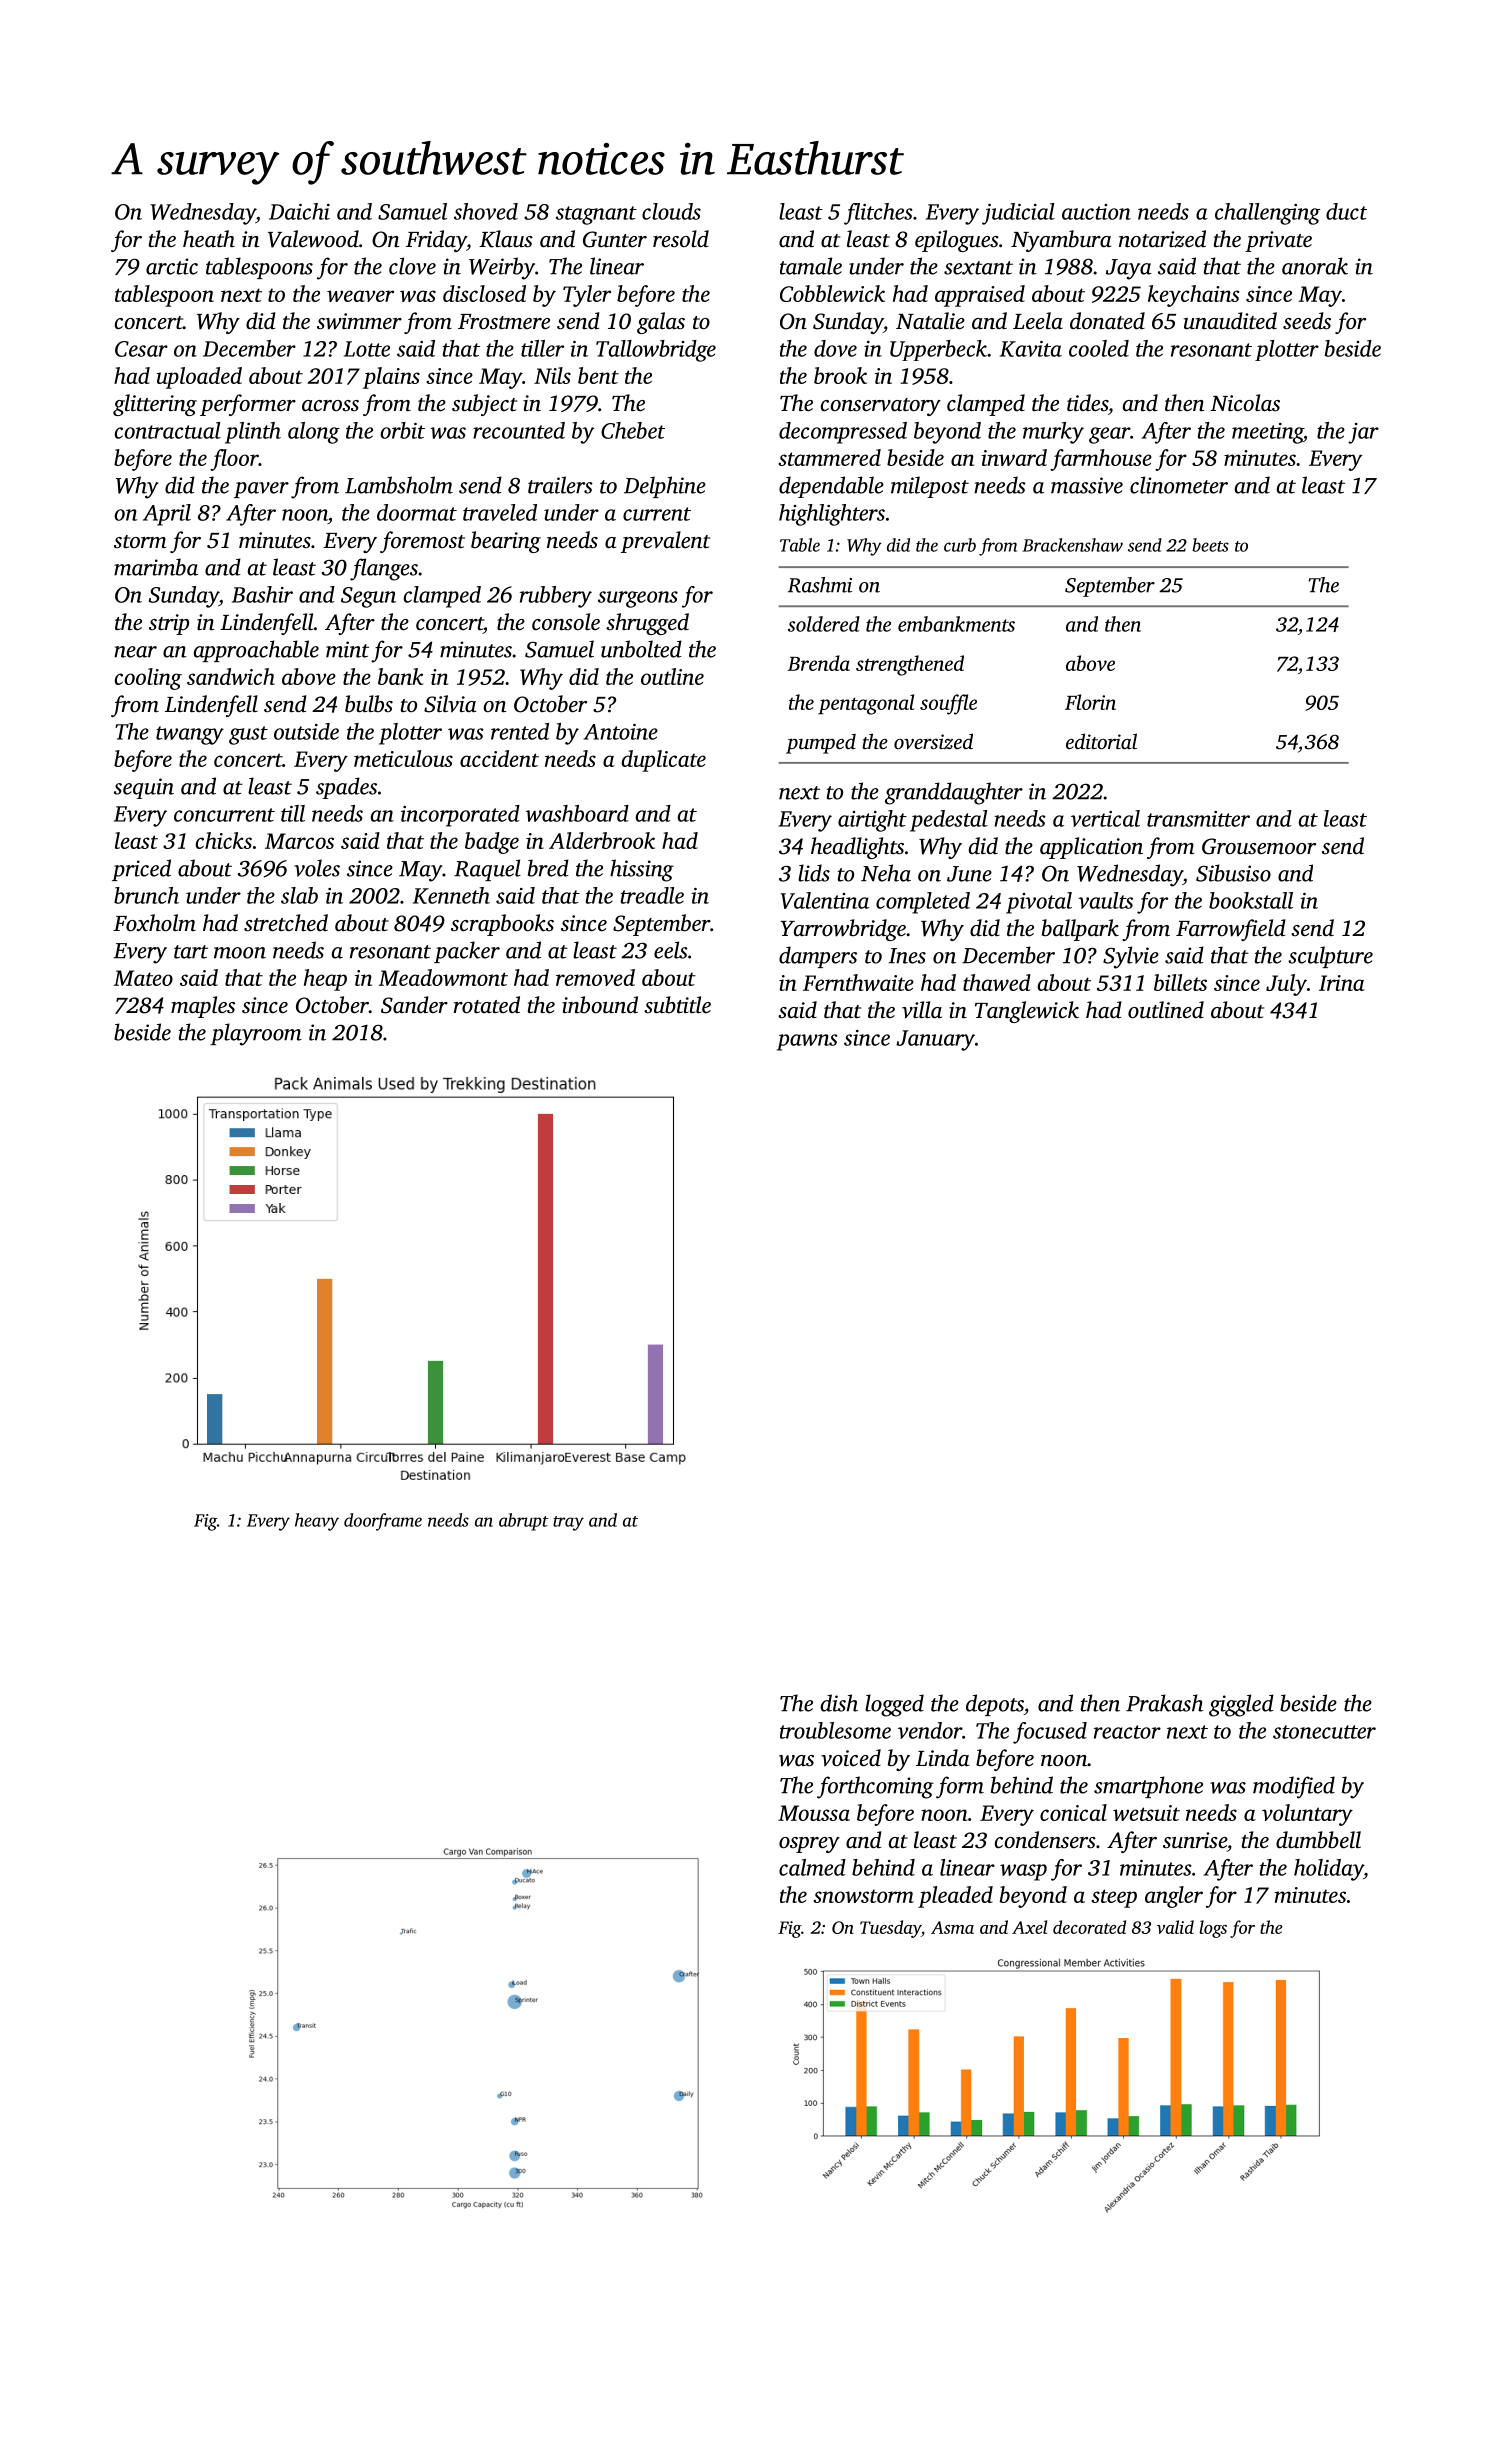 This image has width=1496, height=2464. I want to click on Moussa, so click(814, 1813).
